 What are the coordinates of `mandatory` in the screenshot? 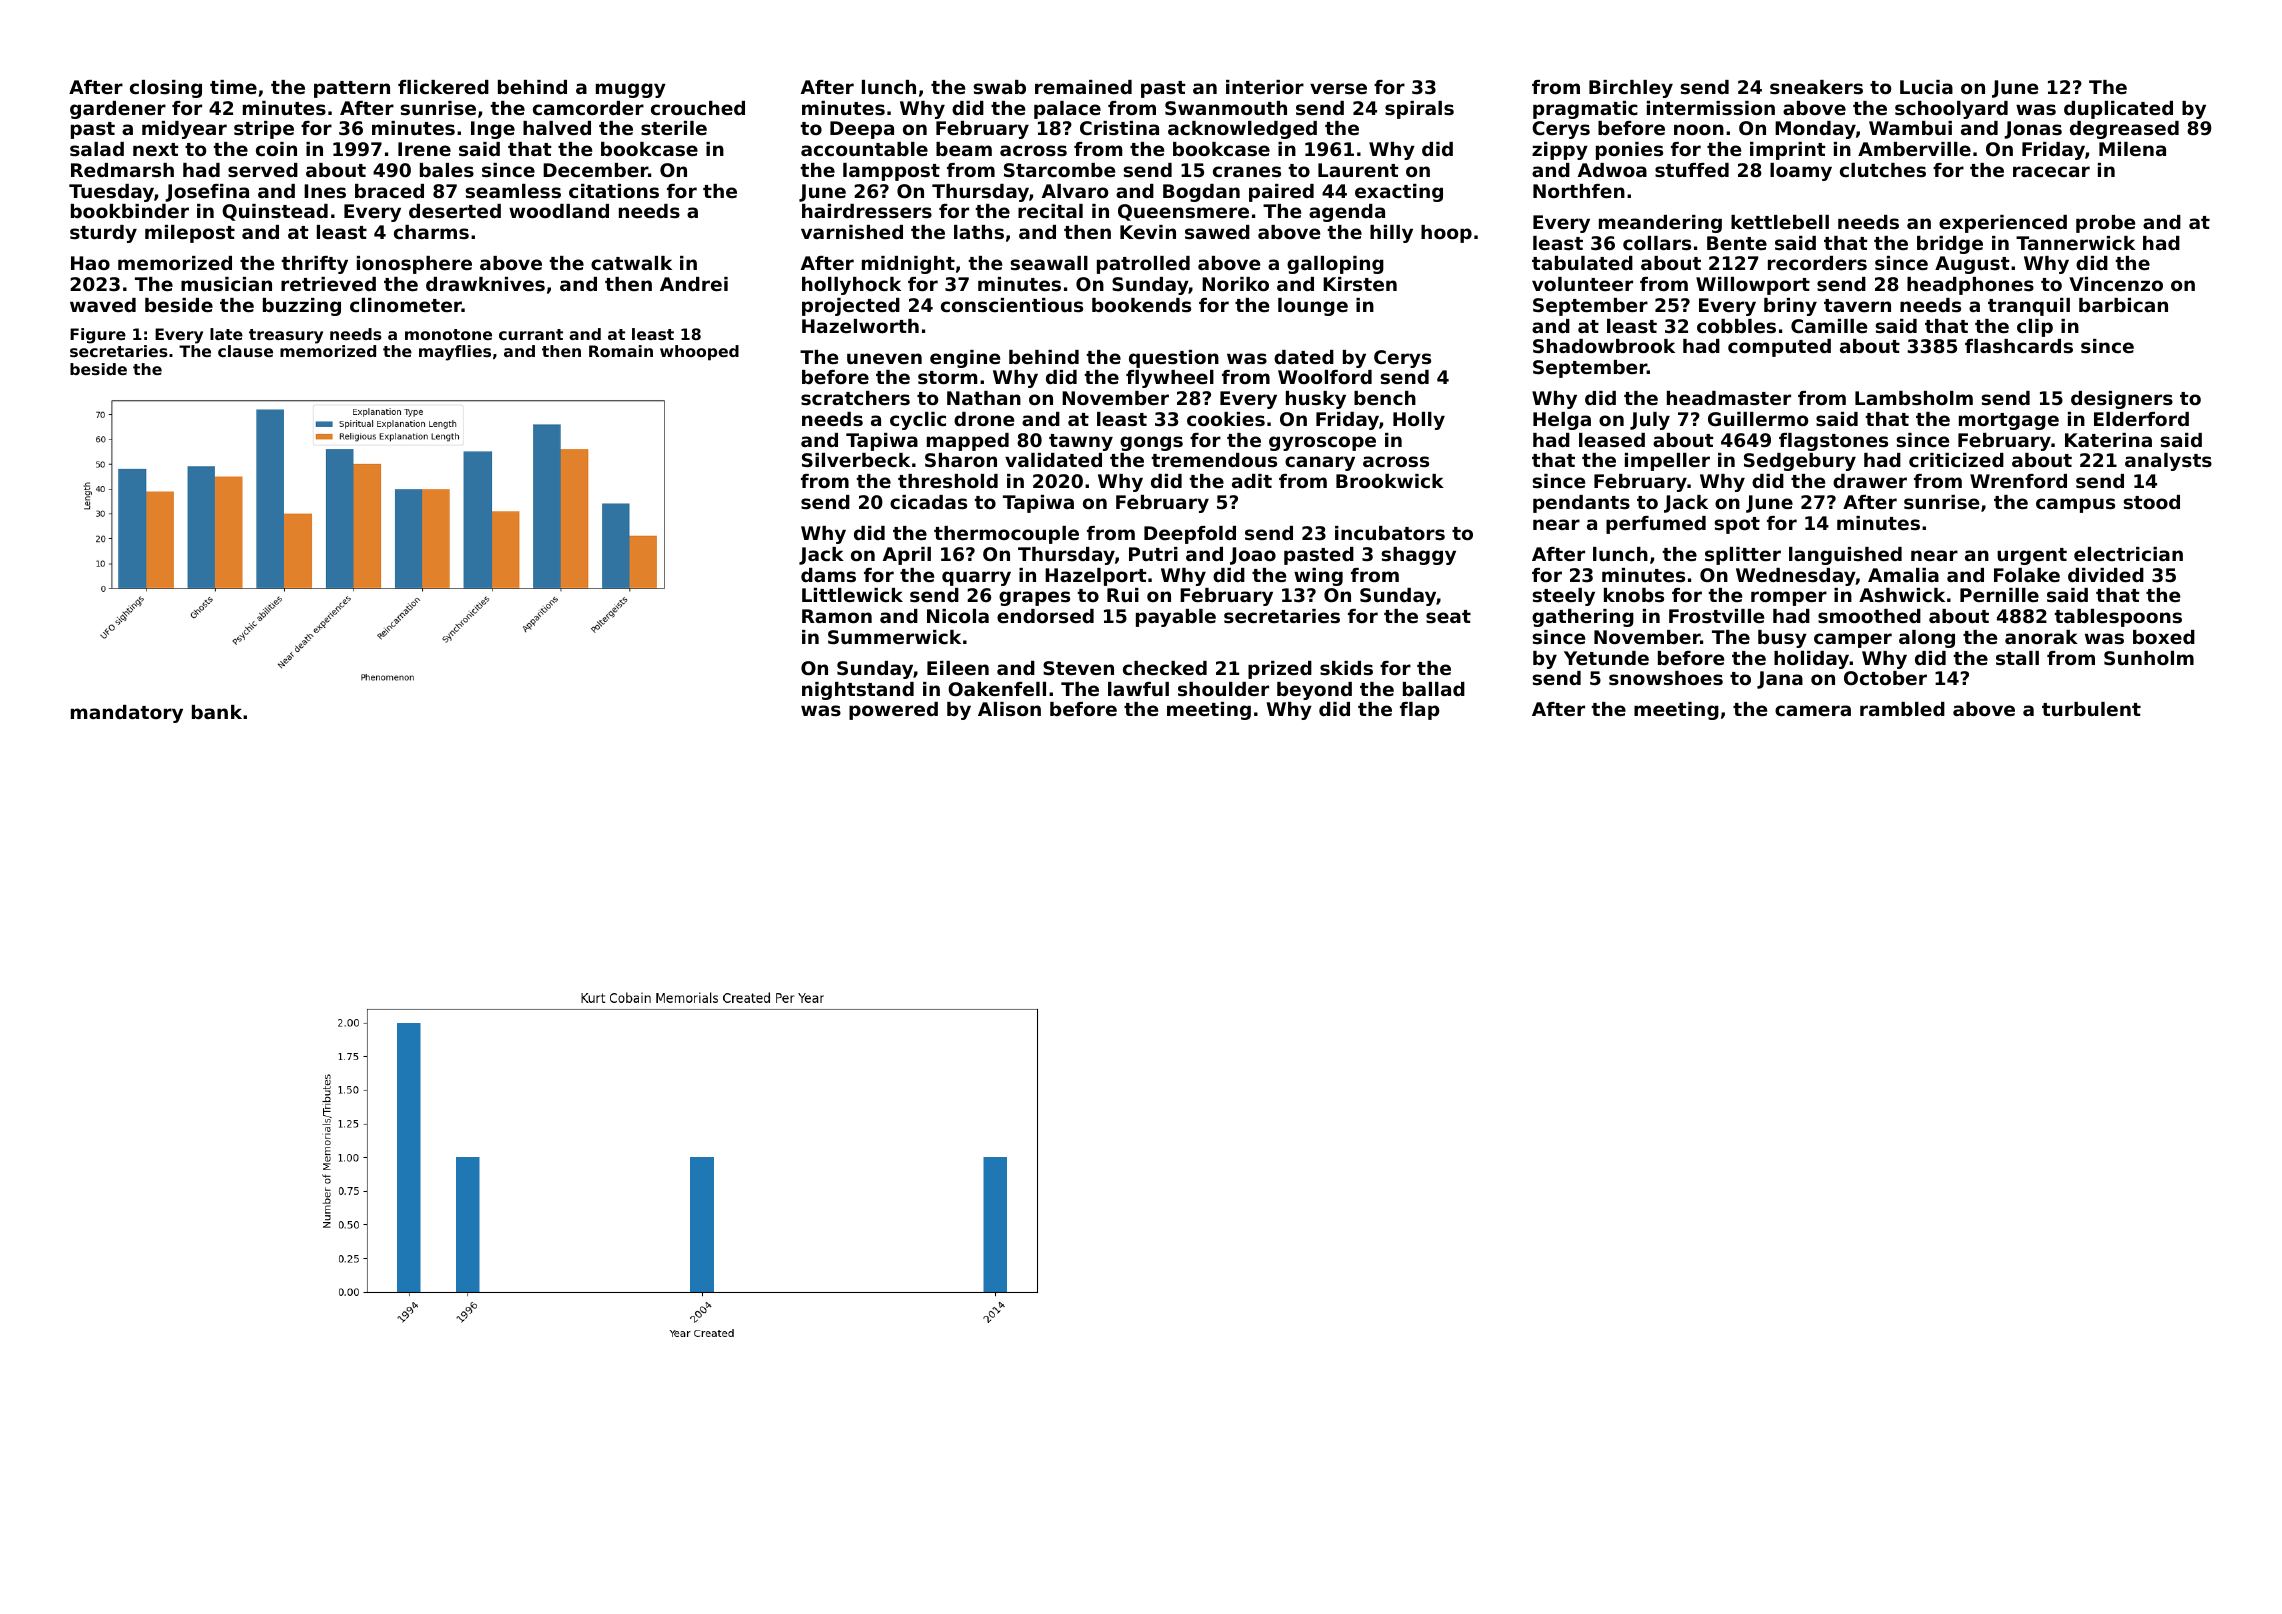 It's located at (127, 714).
